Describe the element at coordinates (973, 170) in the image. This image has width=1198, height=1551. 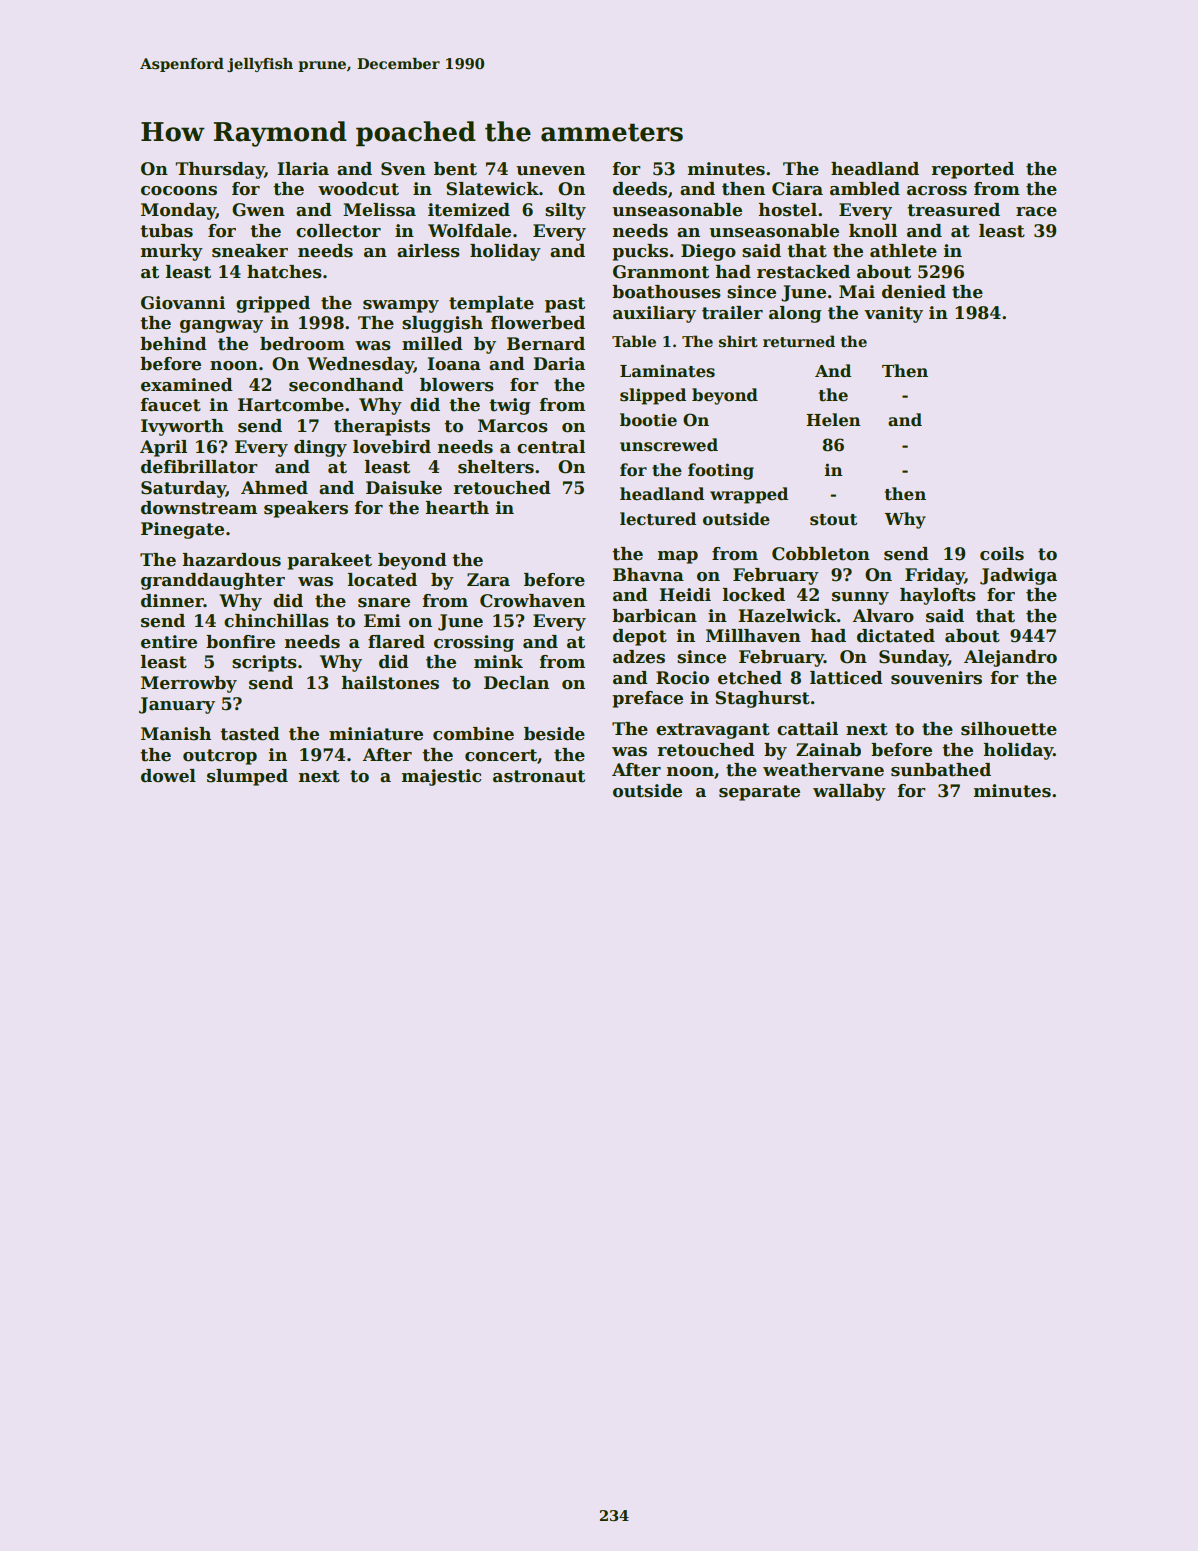
I see `reported` at that location.
